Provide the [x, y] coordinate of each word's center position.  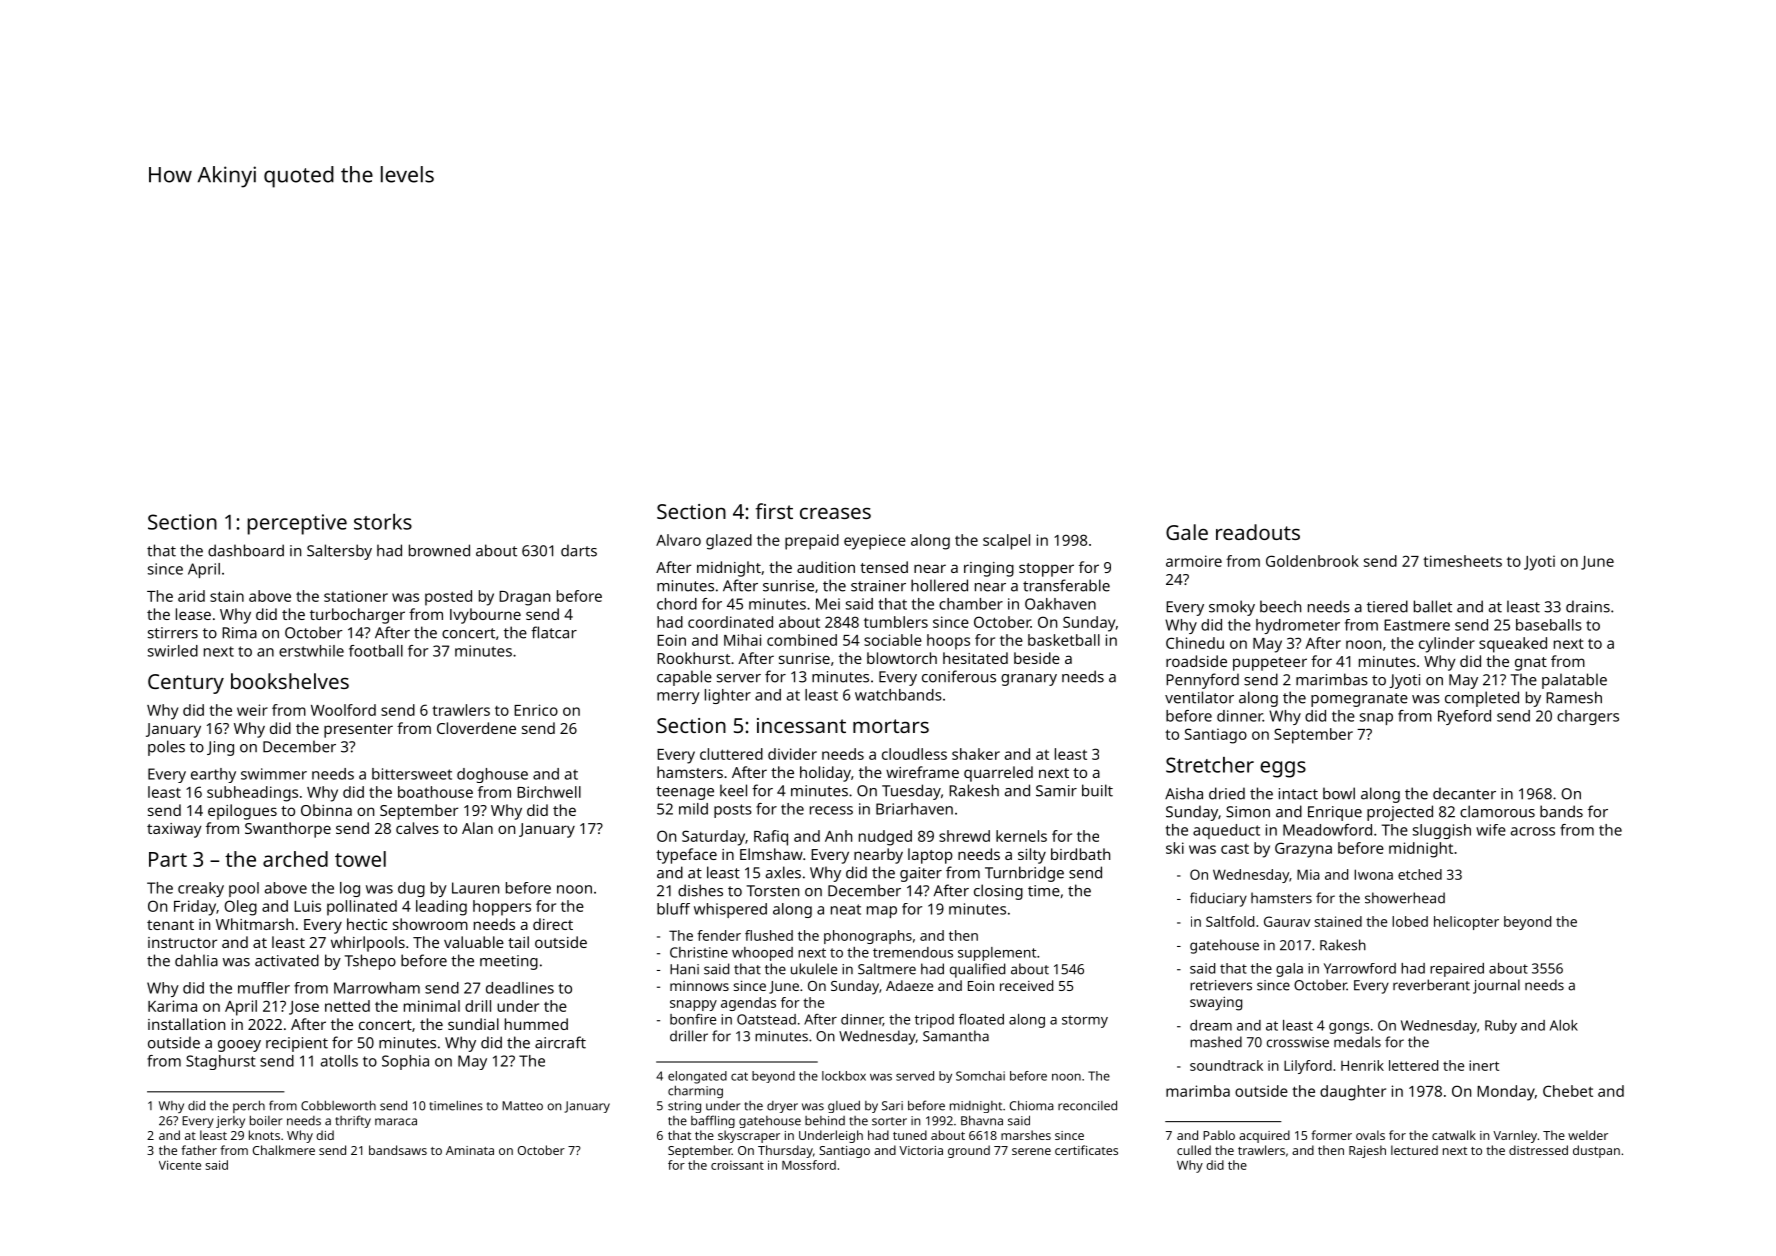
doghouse [492, 775]
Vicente [180, 1165]
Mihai [742, 640]
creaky [201, 889]
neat [846, 909]
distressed [1538, 1150]
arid [191, 596]
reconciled [1087, 1105]
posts [733, 811]
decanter [1464, 793]
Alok [1564, 1025]
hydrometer [1298, 626]
